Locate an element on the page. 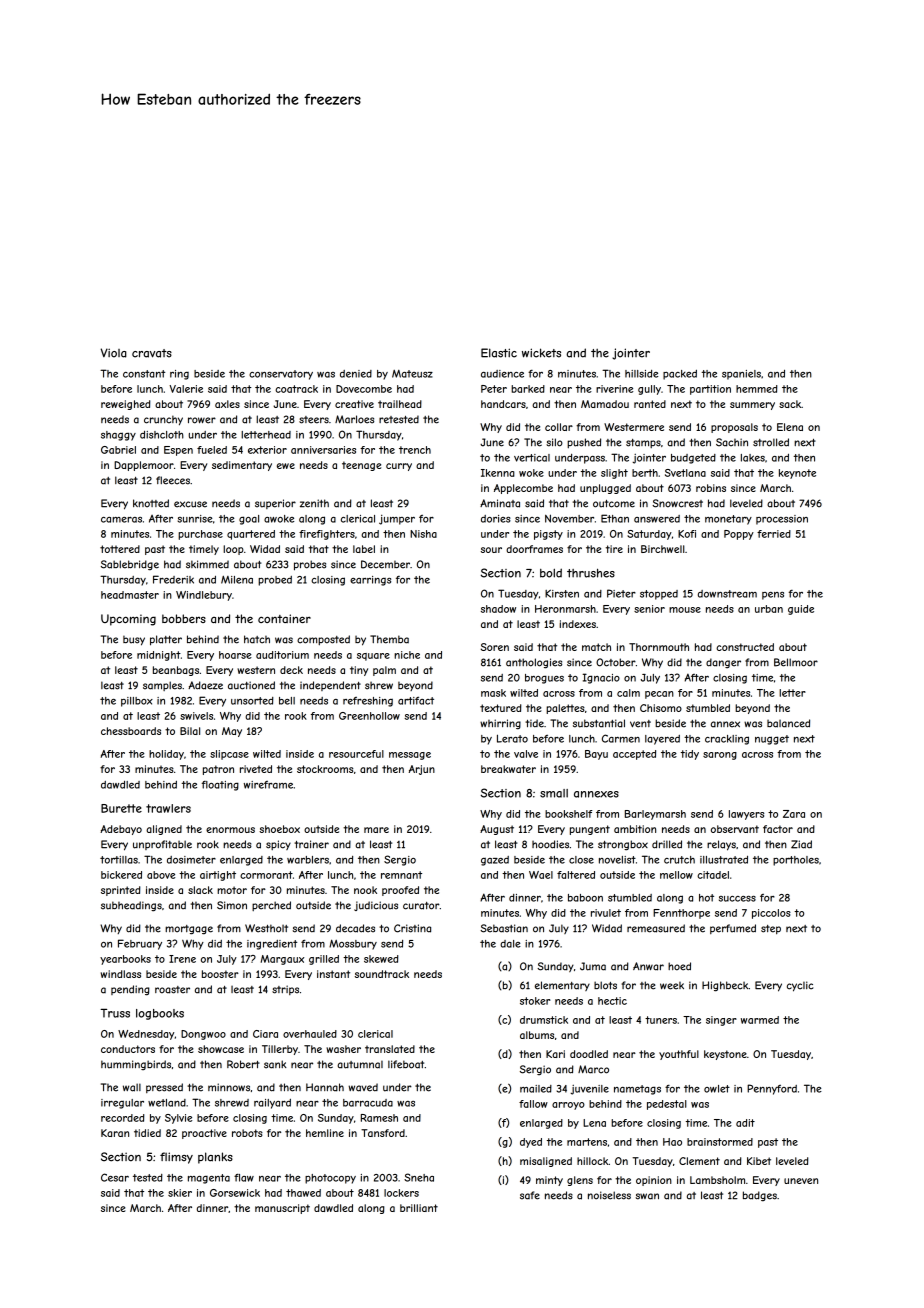 This image has width=924, height=1308. purchase is located at coordinates (200, 535).
